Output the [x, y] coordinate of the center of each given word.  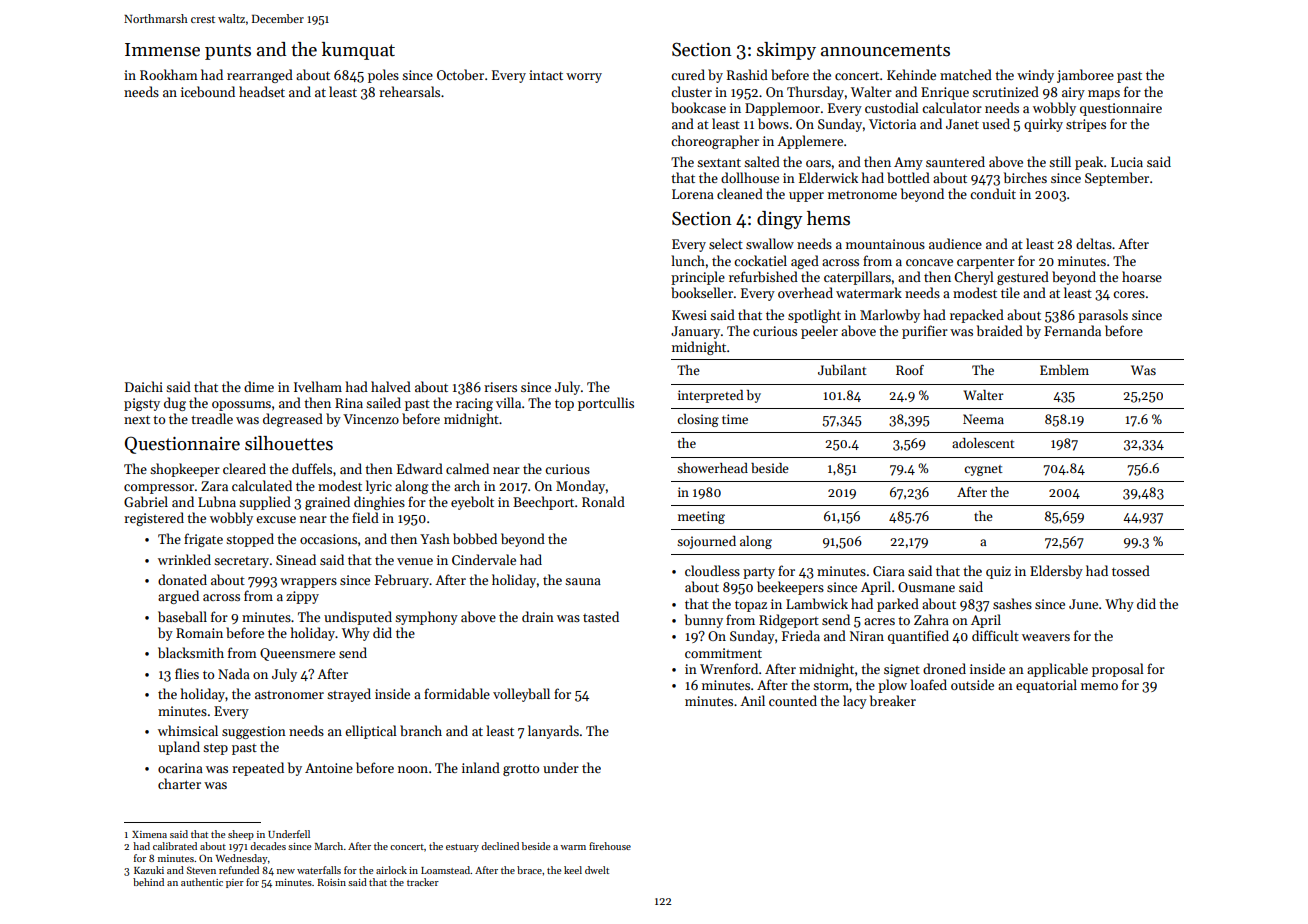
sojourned [706, 542]
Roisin [331, 882]
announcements [885, 50]
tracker [423, 882]
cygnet [983, 470]
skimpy [786, 51]
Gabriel [146, 501]
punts [228, 52]
